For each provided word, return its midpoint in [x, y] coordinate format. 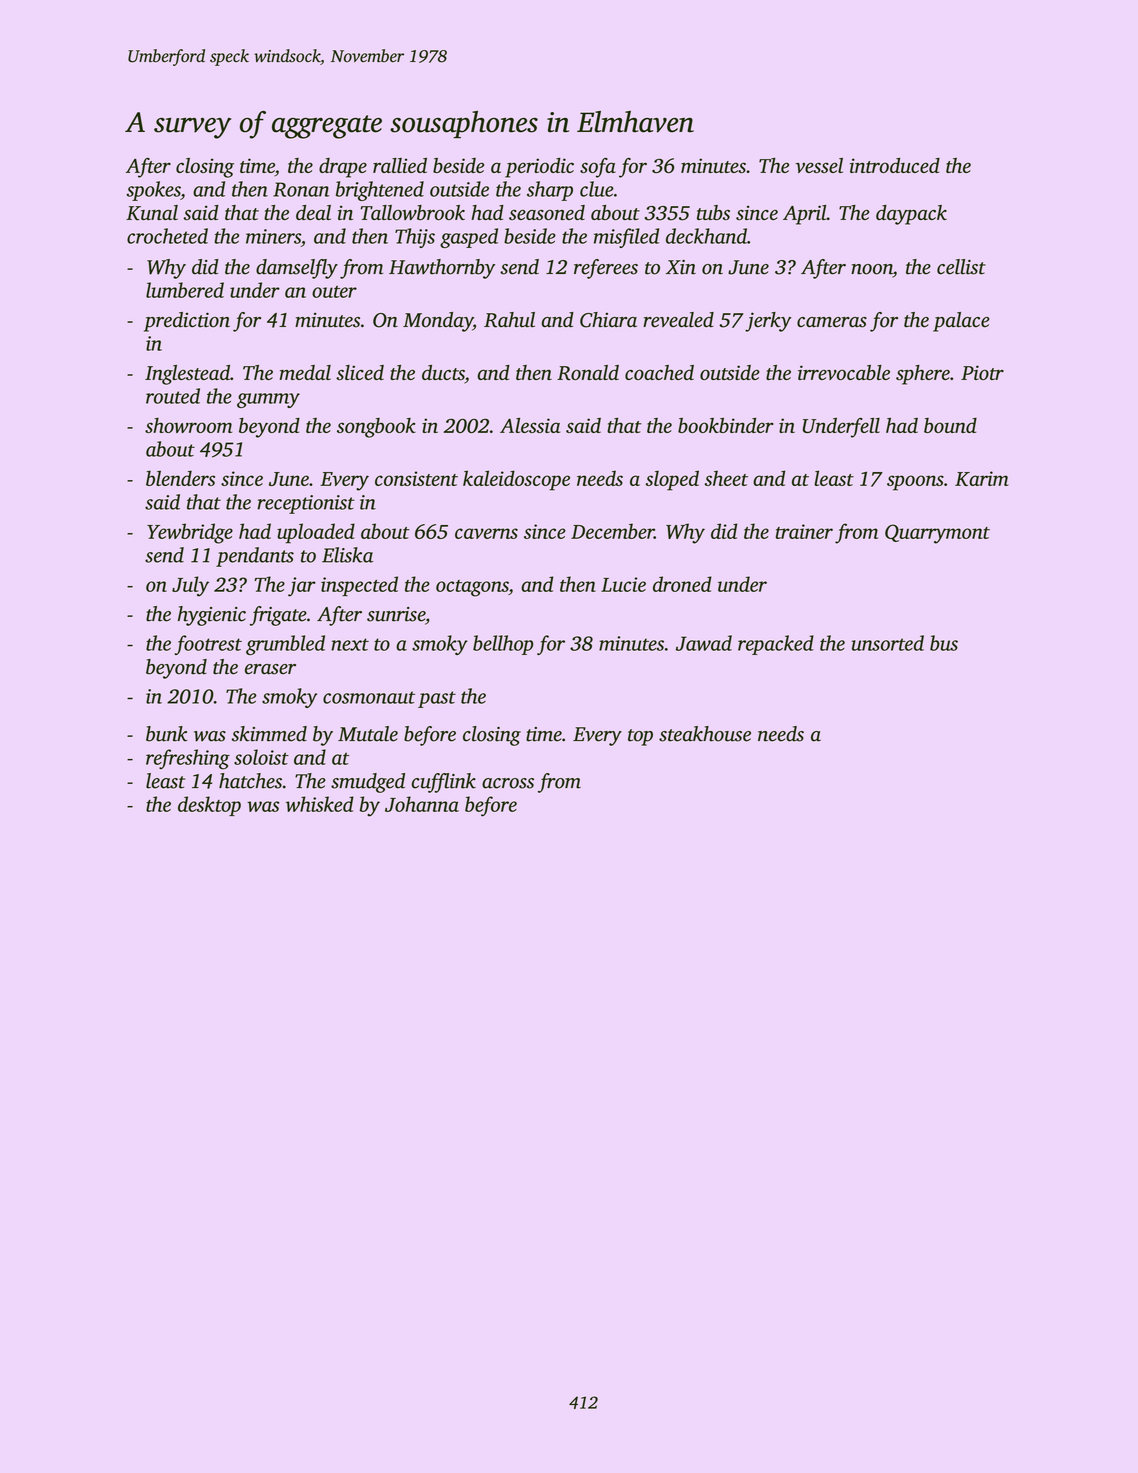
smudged [368, 783]
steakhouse [705, 734]
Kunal [152, 213]
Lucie [623, 584]
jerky [768, 322]
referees [606, 269]
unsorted [888, 643]
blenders [180, 478]
